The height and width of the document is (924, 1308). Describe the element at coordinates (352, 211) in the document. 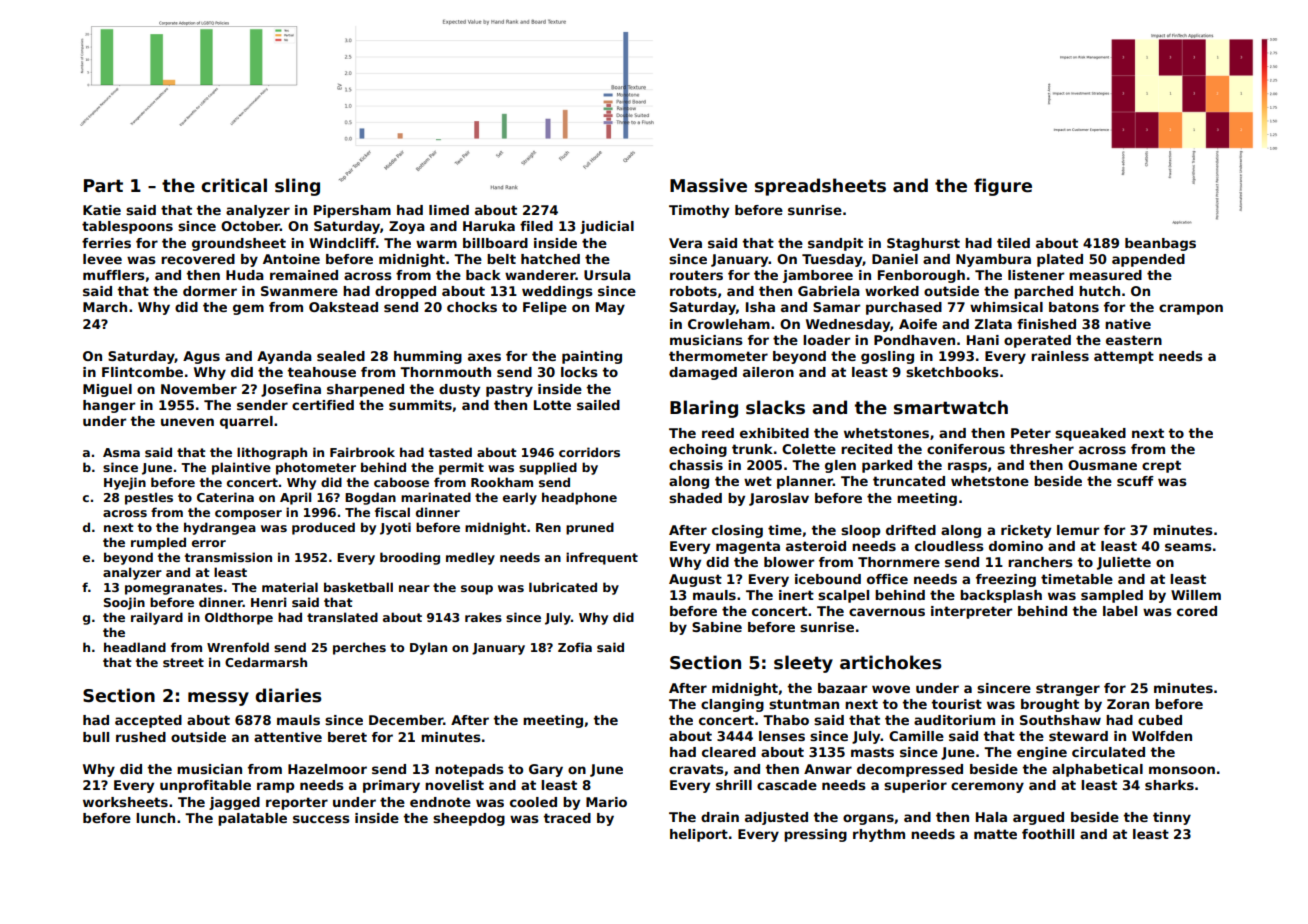

I see `Pipersham` at that location.
